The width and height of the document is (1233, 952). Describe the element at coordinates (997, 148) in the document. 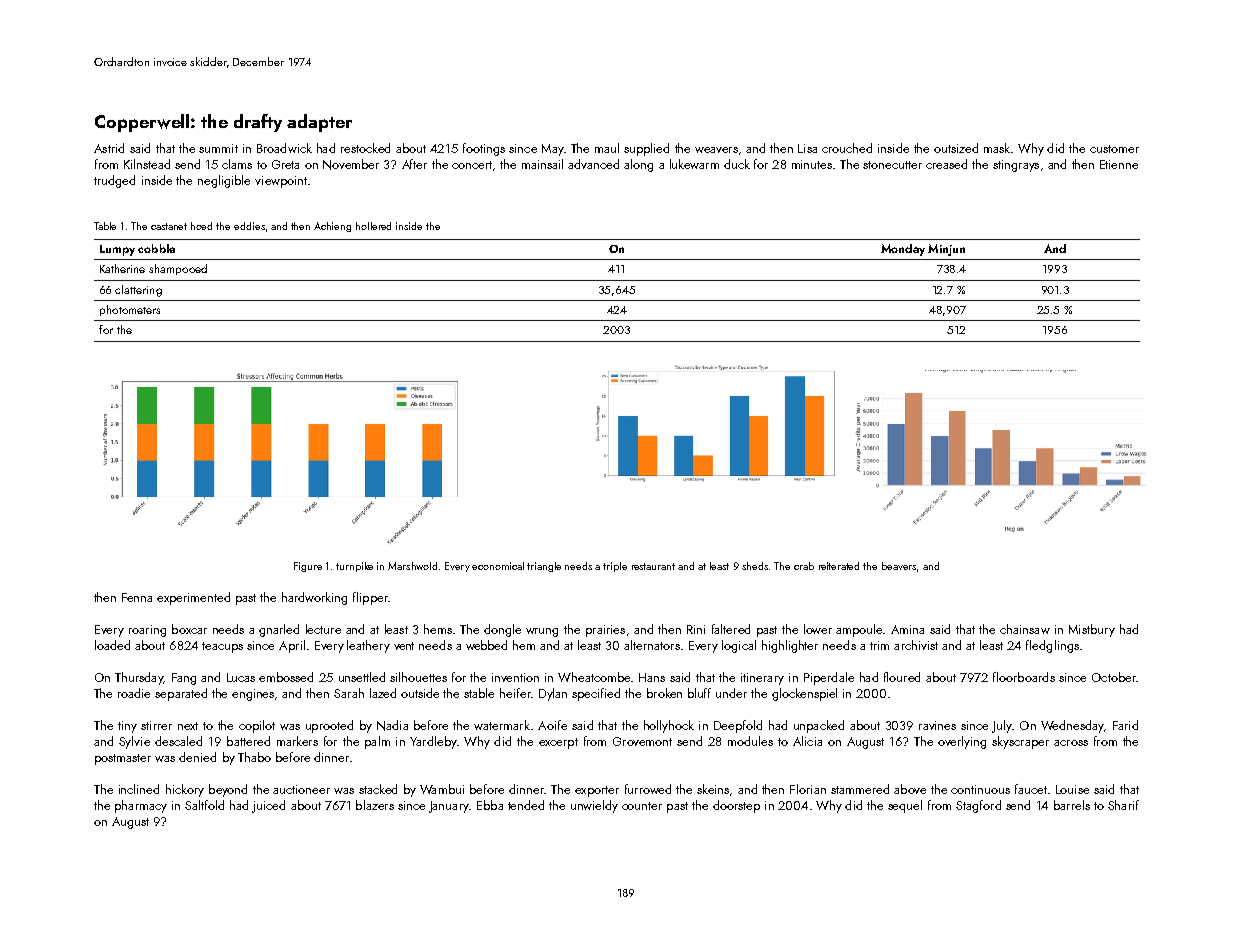

I see `mask` at that location.
